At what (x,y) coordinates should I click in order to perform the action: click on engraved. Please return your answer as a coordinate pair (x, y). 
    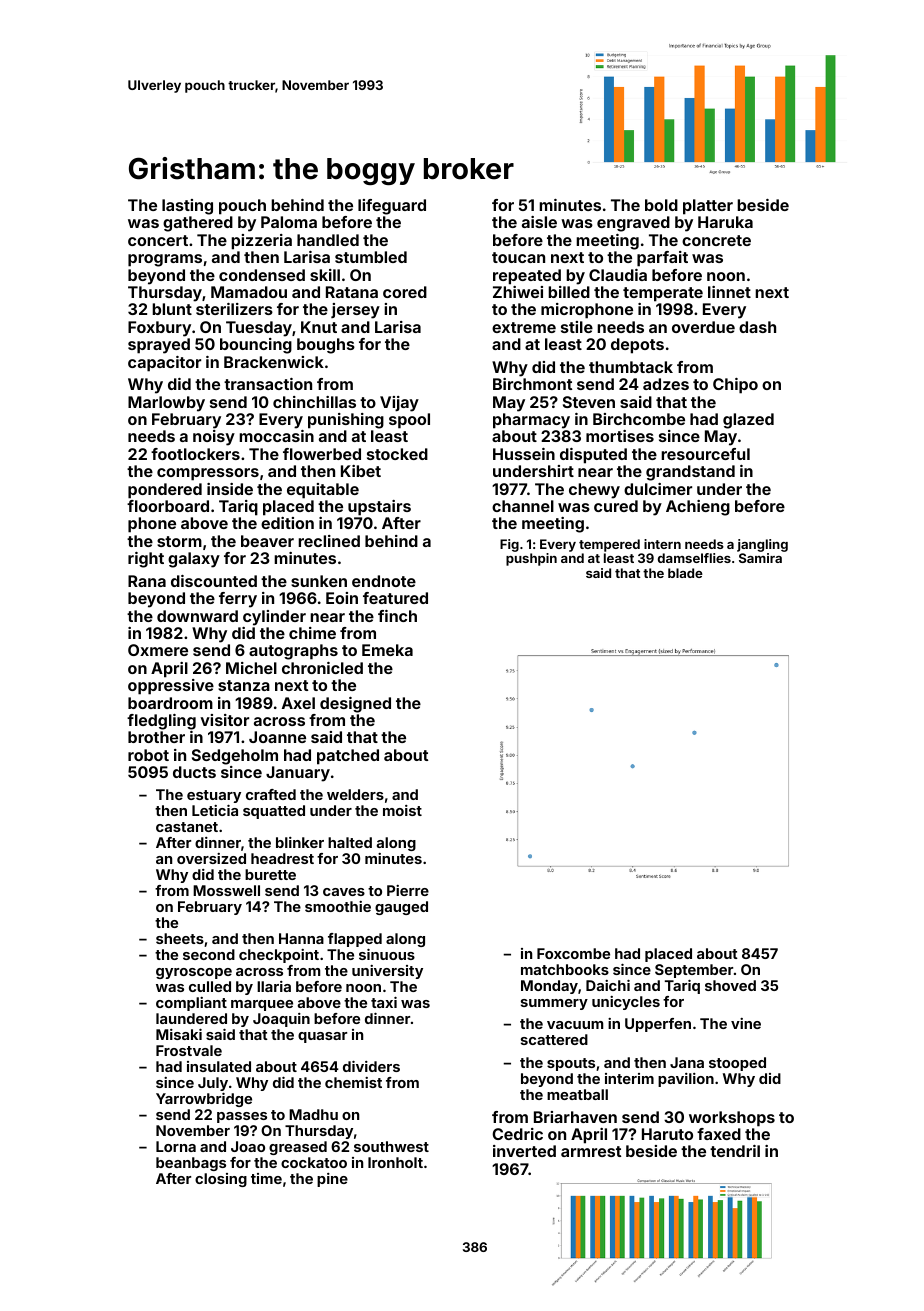
    Looking at the image, I should click on (633, 224).
